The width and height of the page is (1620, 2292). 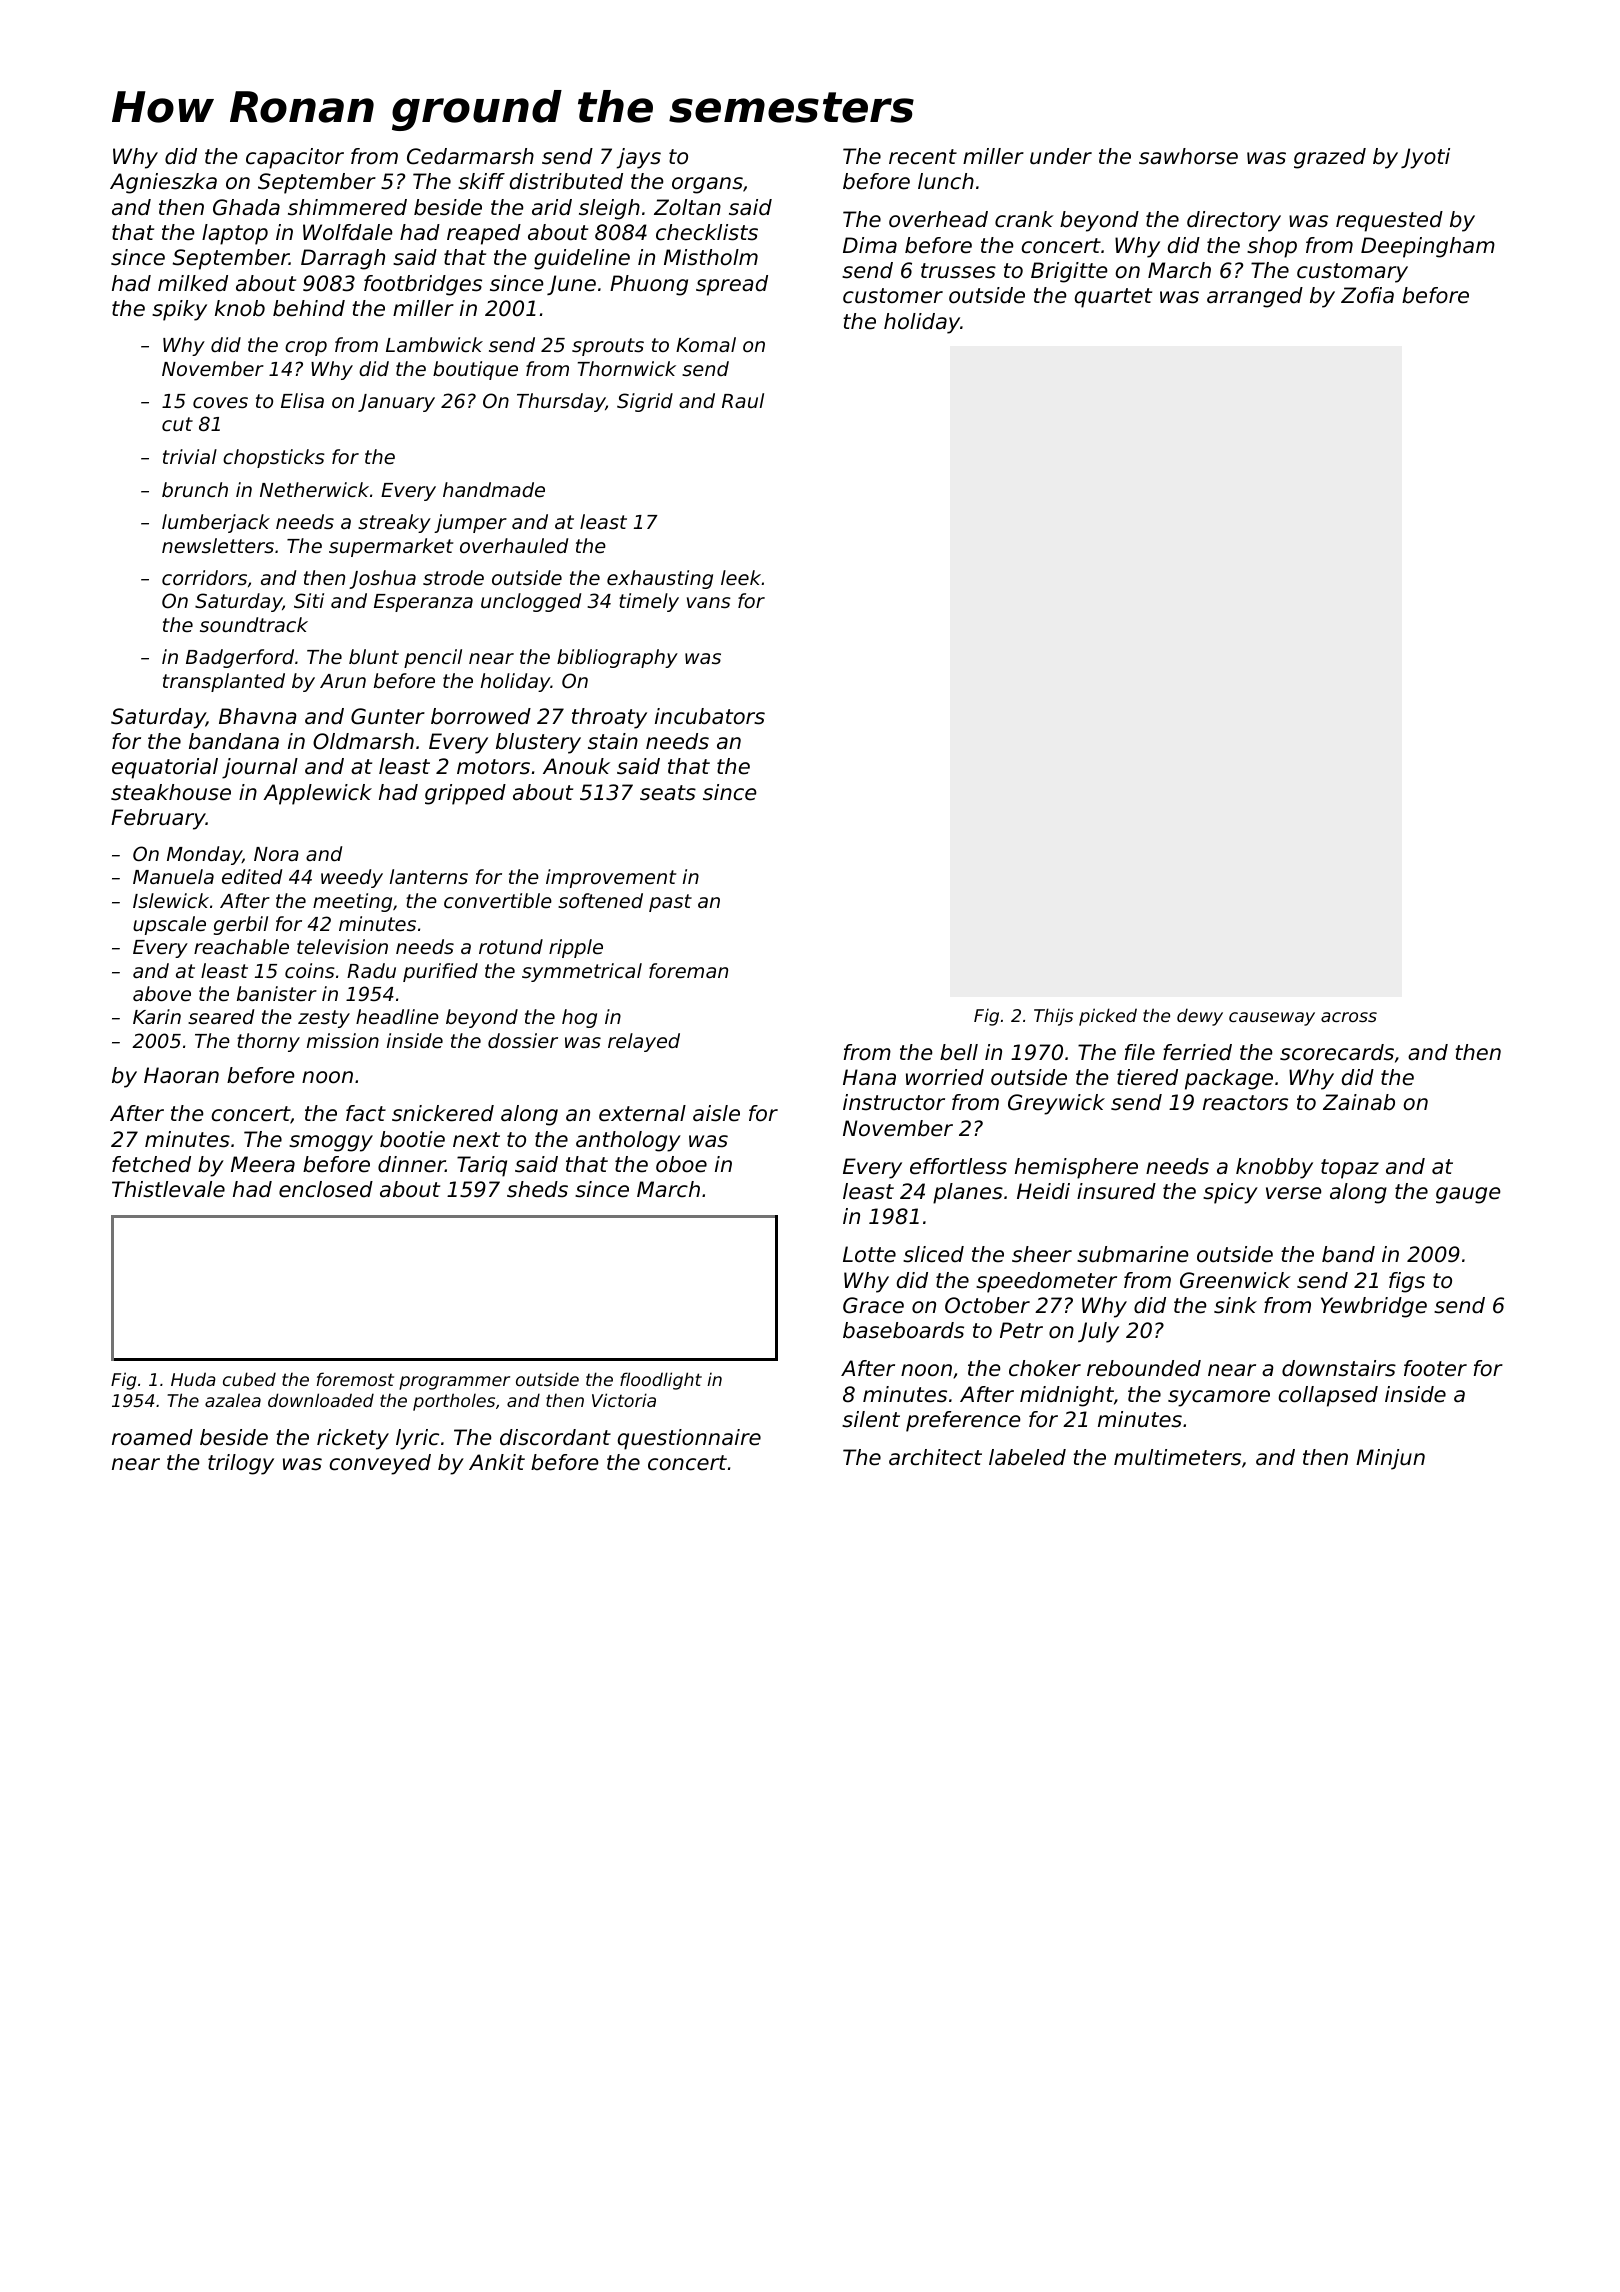 I want to click on hemisphere, so click(x=1076, y=1168).
